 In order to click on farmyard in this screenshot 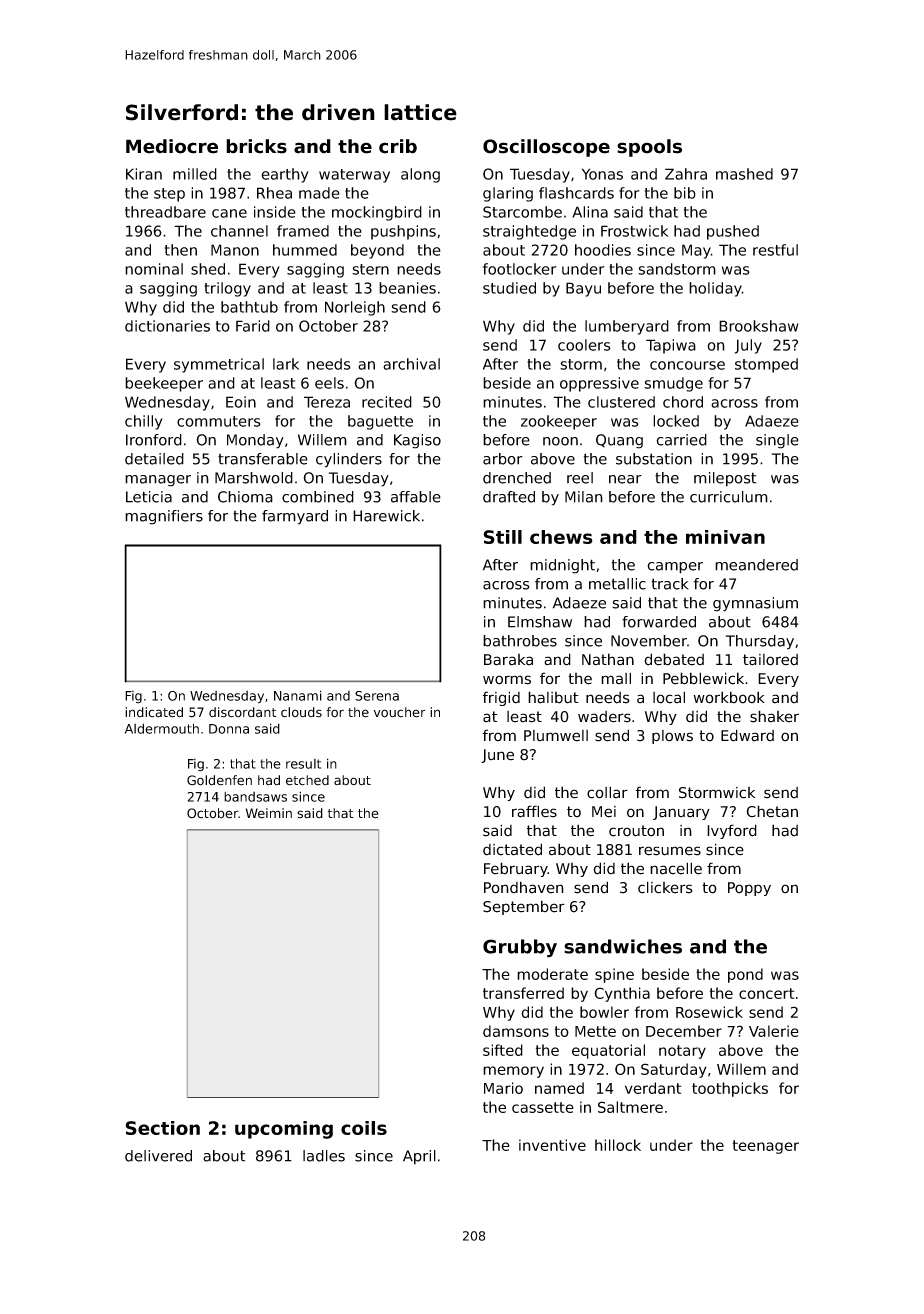, I will do `click(295, 517)`.
